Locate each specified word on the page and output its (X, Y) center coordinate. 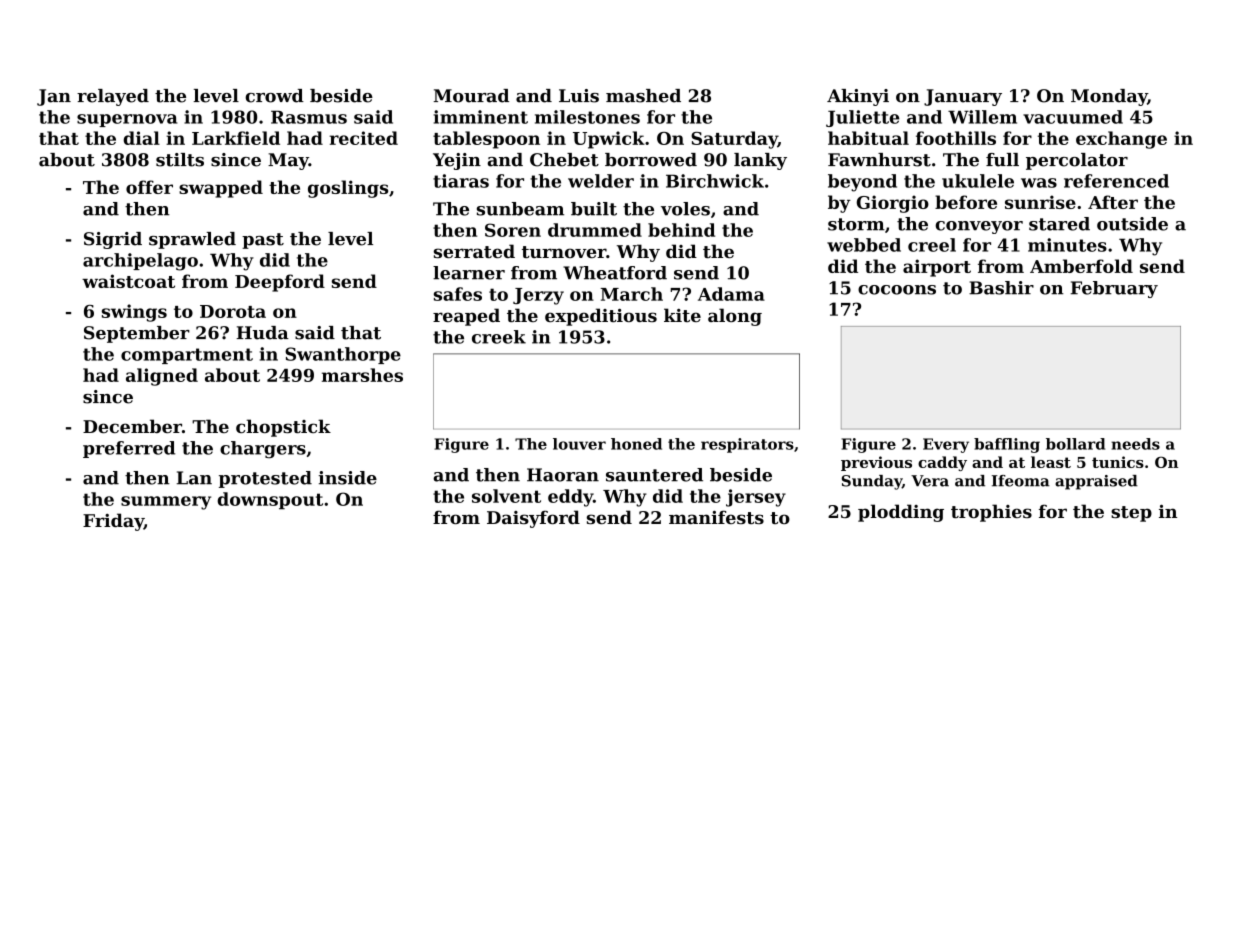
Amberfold (1081, 266)
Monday (1109, 97)
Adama (731, 294)
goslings (348, 189)
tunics (1118, 462)
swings (134, 313)
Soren (513, 230)
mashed (643, 96)
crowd (274, 96)
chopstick (283, 428)
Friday (113, 522)
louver (579, 444)
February (1114, 289)
